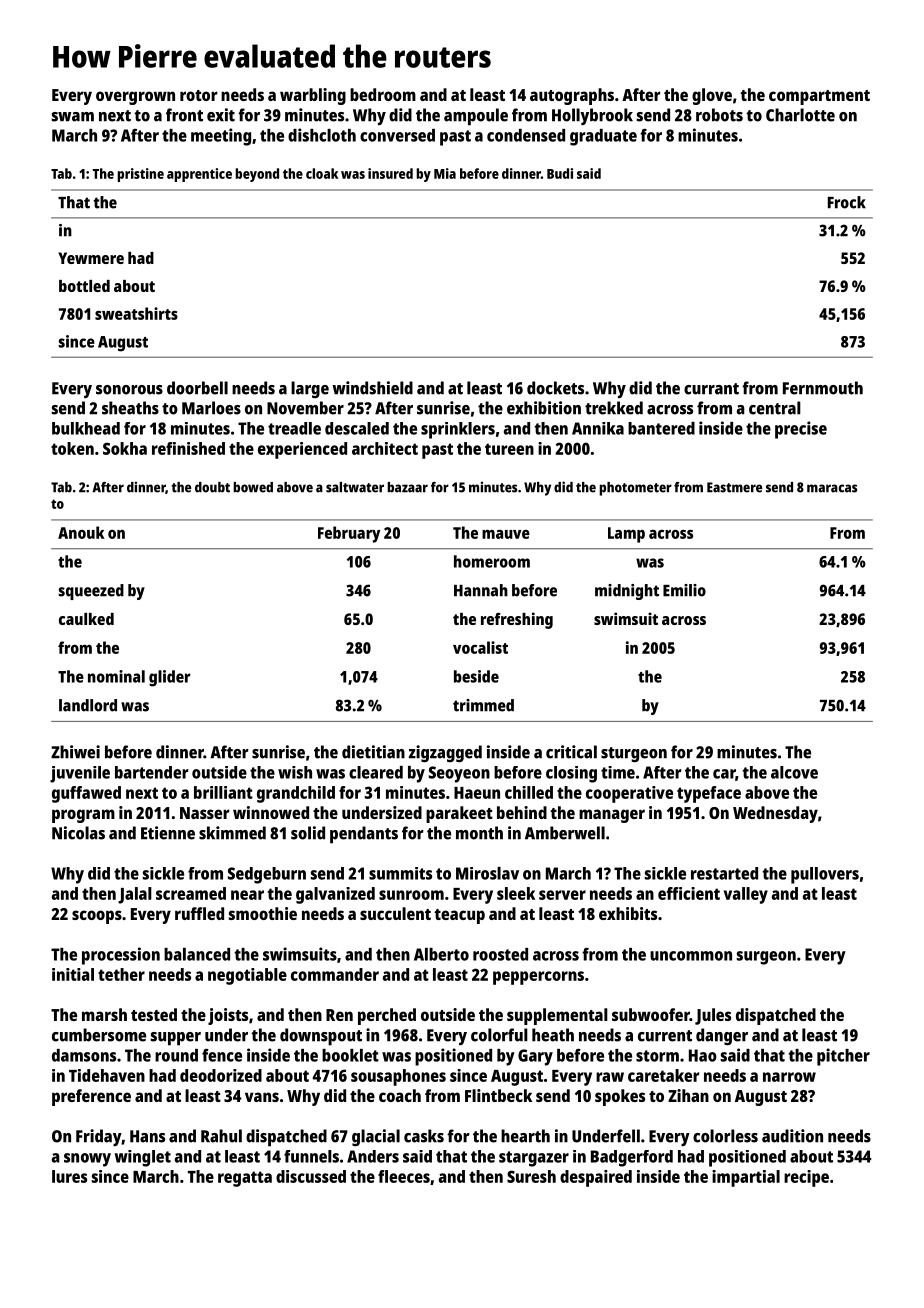  Describe the element at coordinates (712, 96) in the screenshot. I see `glove` at that location.
